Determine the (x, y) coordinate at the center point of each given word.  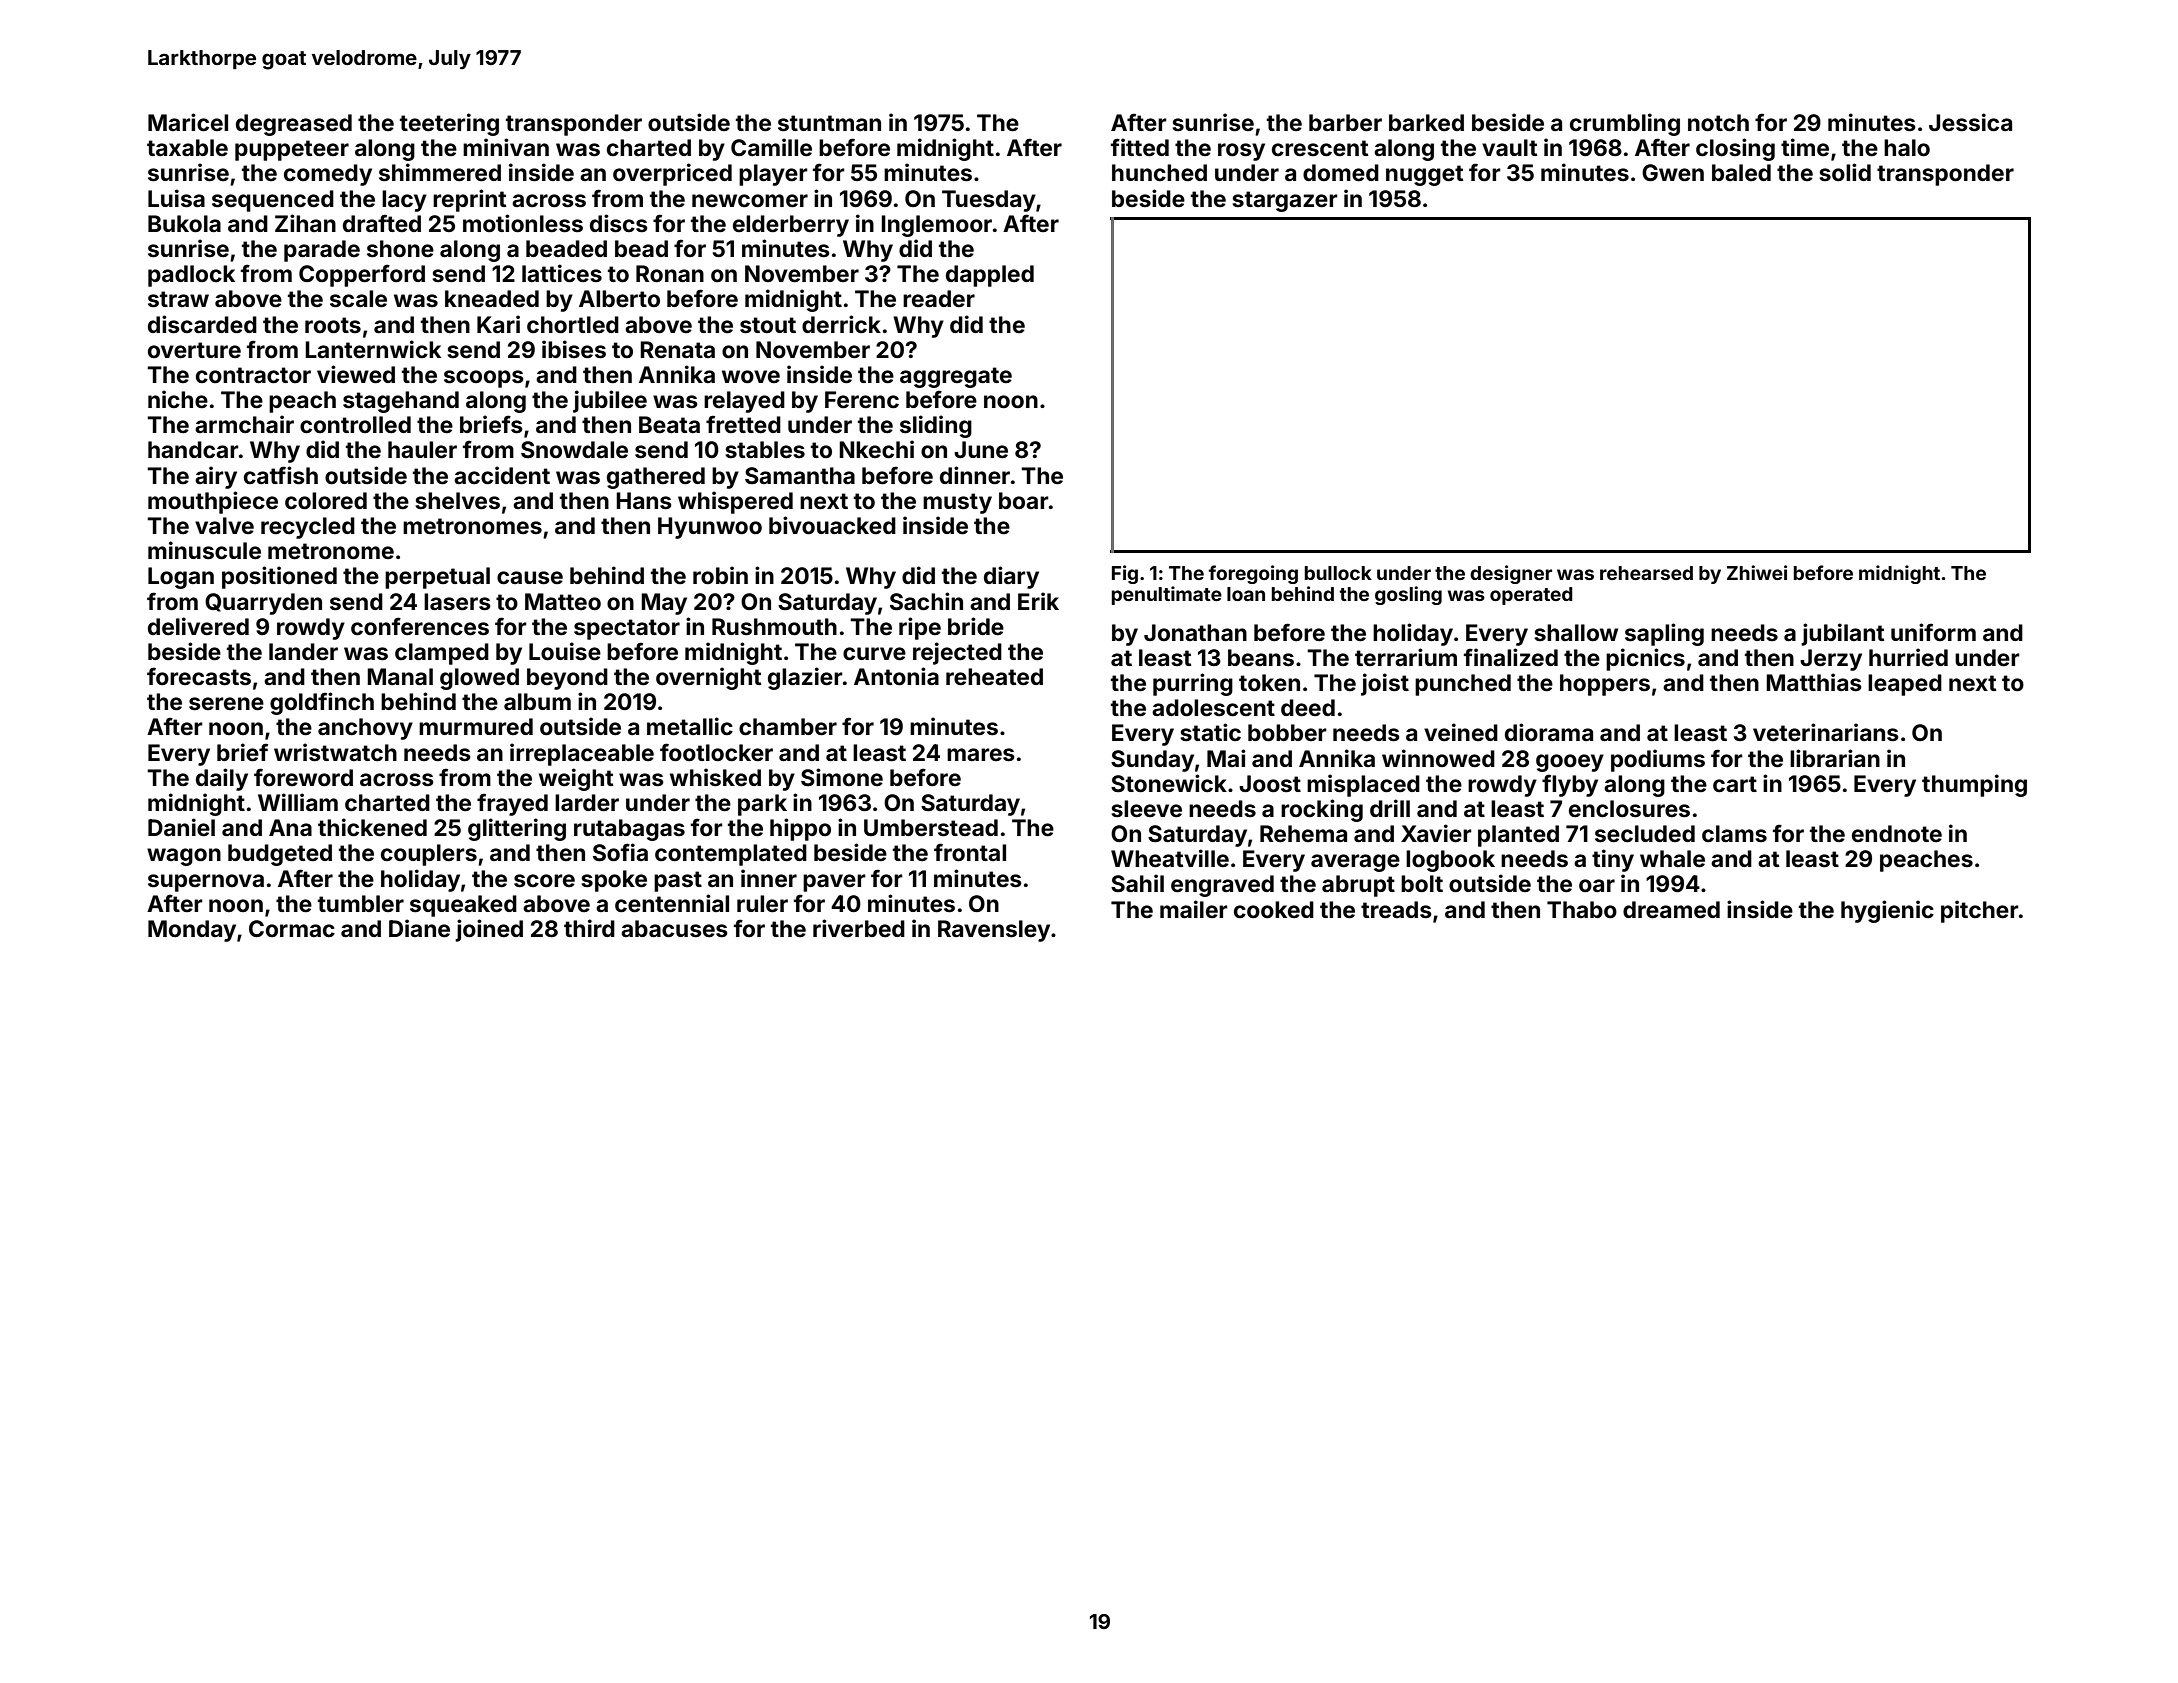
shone (400, 249)
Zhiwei (1757, 572)
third (589, 928)
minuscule (204, 550)
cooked (1274, 910)
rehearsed (1646, 573)
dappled (990, 276)
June (981, 450)
